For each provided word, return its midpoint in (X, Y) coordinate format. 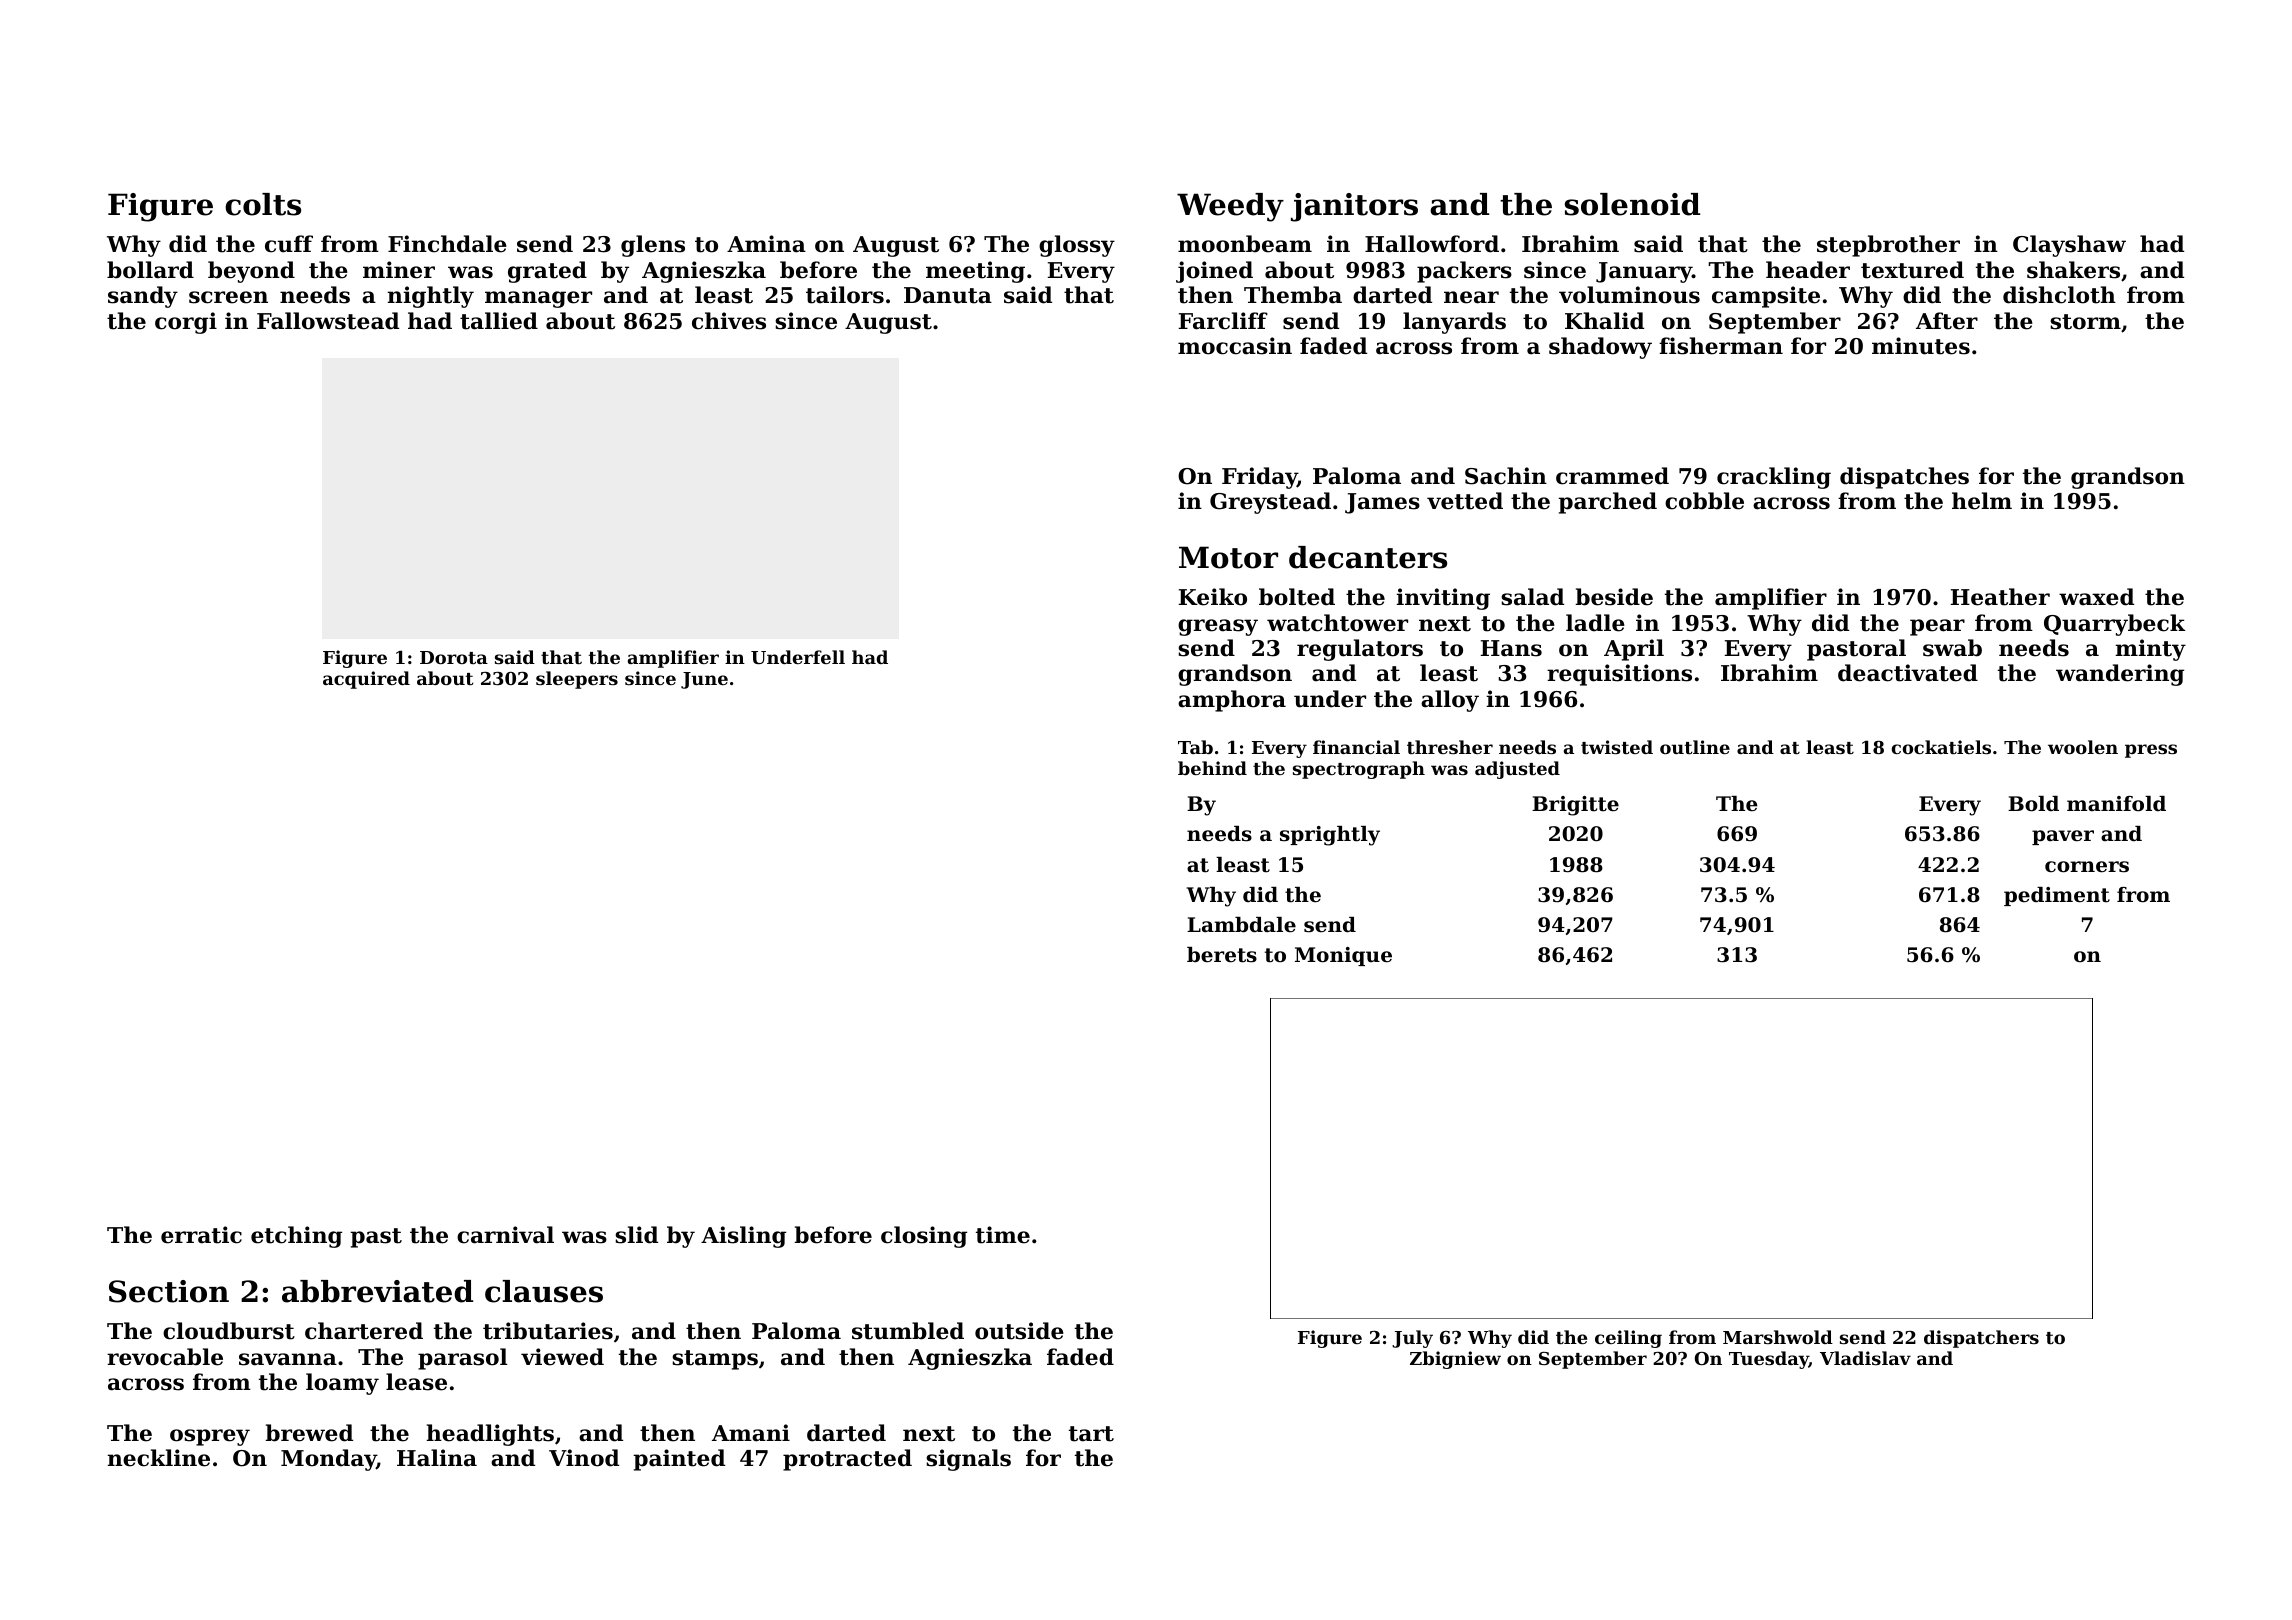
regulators (1360, 650)
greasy (1218, 627)
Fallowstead (328, 321)
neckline (158, 1458)
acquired (366, 680)
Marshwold (1778, 1337)
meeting (975, 272)
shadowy (1600, 348)
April (1634, 650)
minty (2150, 650)
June (704, 680)
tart (1091, 1434)
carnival (505, 1235)
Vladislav (1865, 1358)
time (1003, 1235)
